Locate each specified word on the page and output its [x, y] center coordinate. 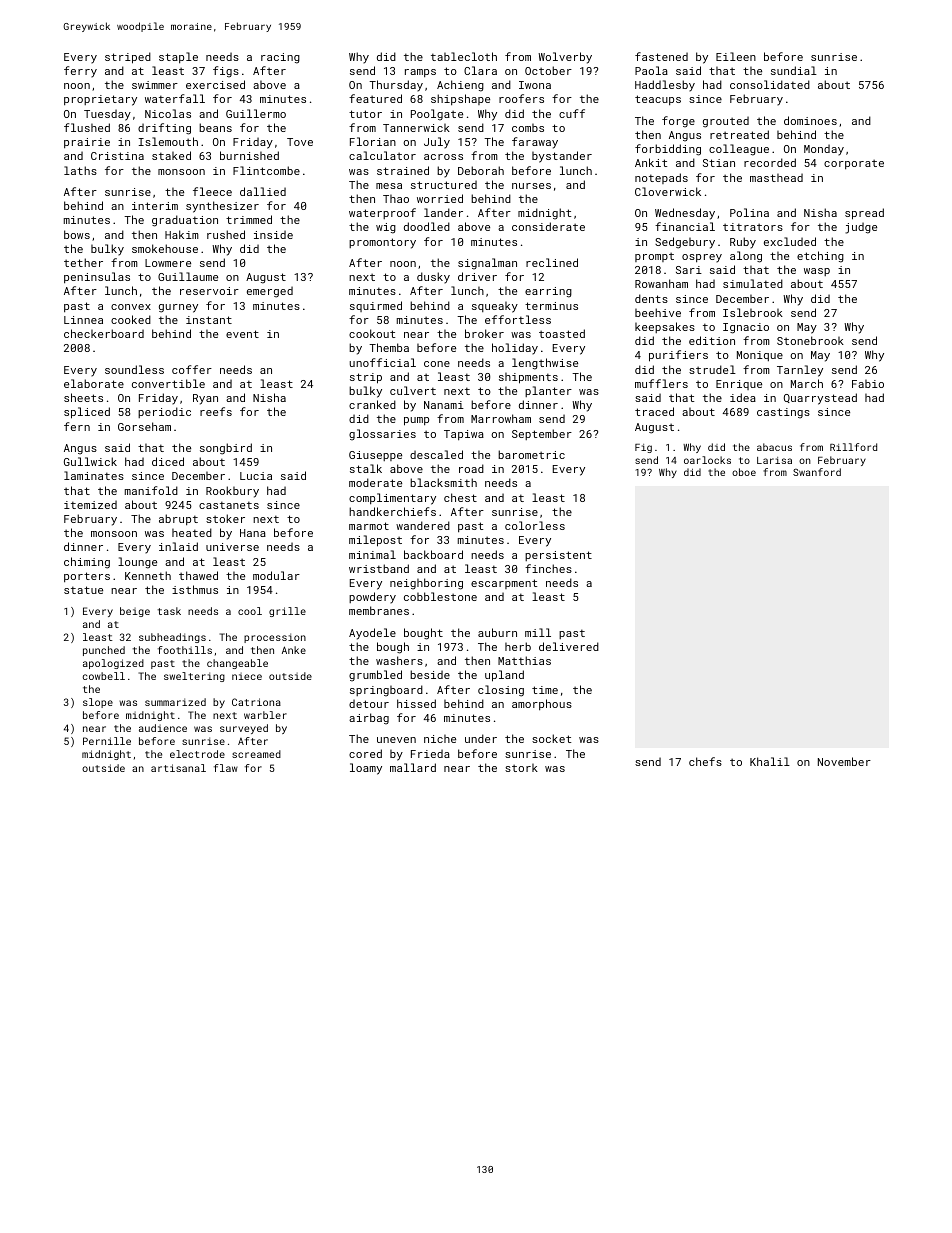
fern [77, 426]
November [844, 761]
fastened [661, 56]
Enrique [739, 385]
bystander [562, 157]
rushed [226, 234]
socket [551, 738]
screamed [256, 754]
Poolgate [437, 115]
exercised [215, 84]
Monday [824, 150]
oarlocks [707, 460]
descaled [436, 454]
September [542, 434]
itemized [90, 504]
